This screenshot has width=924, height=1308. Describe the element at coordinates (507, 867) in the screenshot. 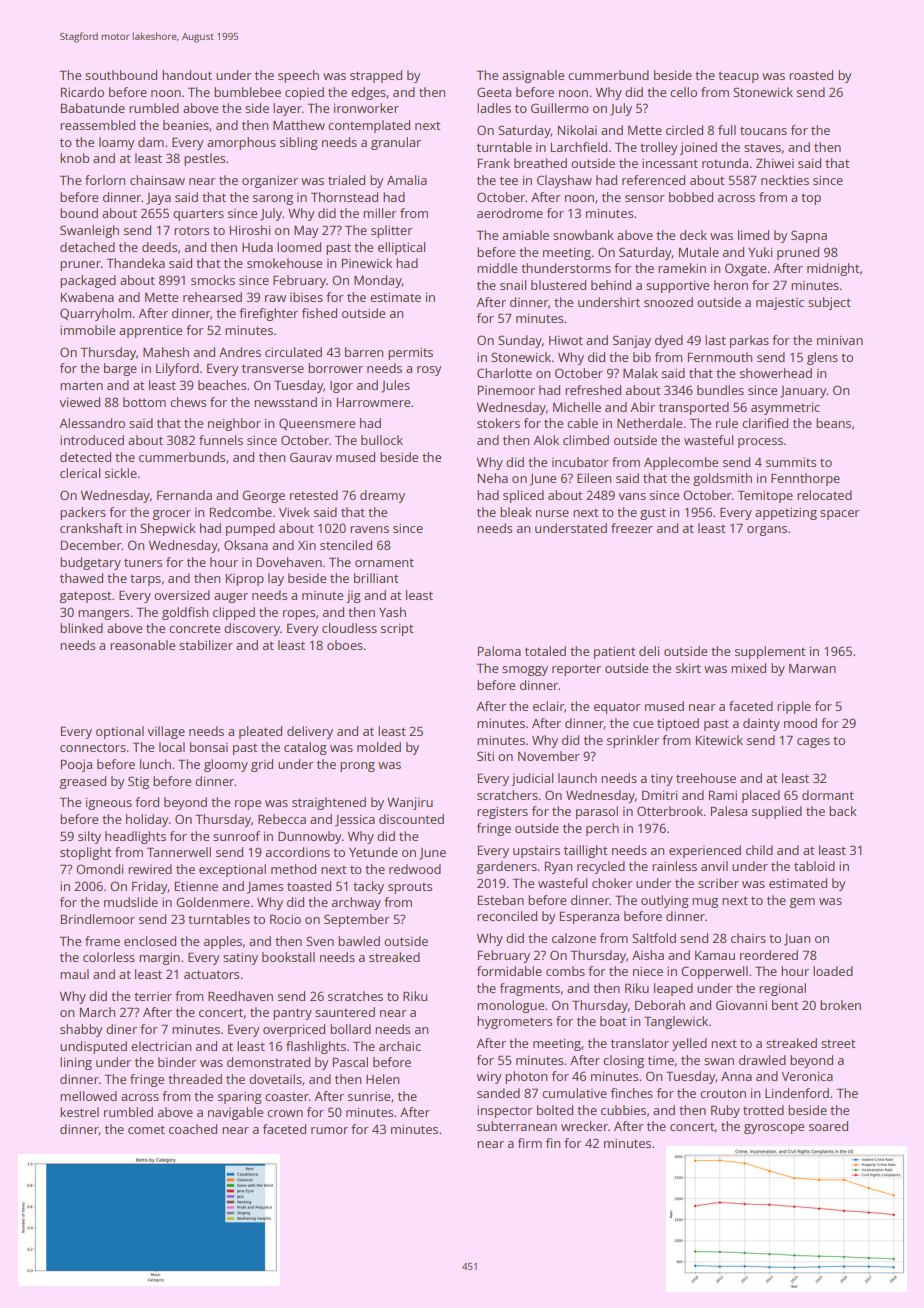

I see `gardeners` at that location.
